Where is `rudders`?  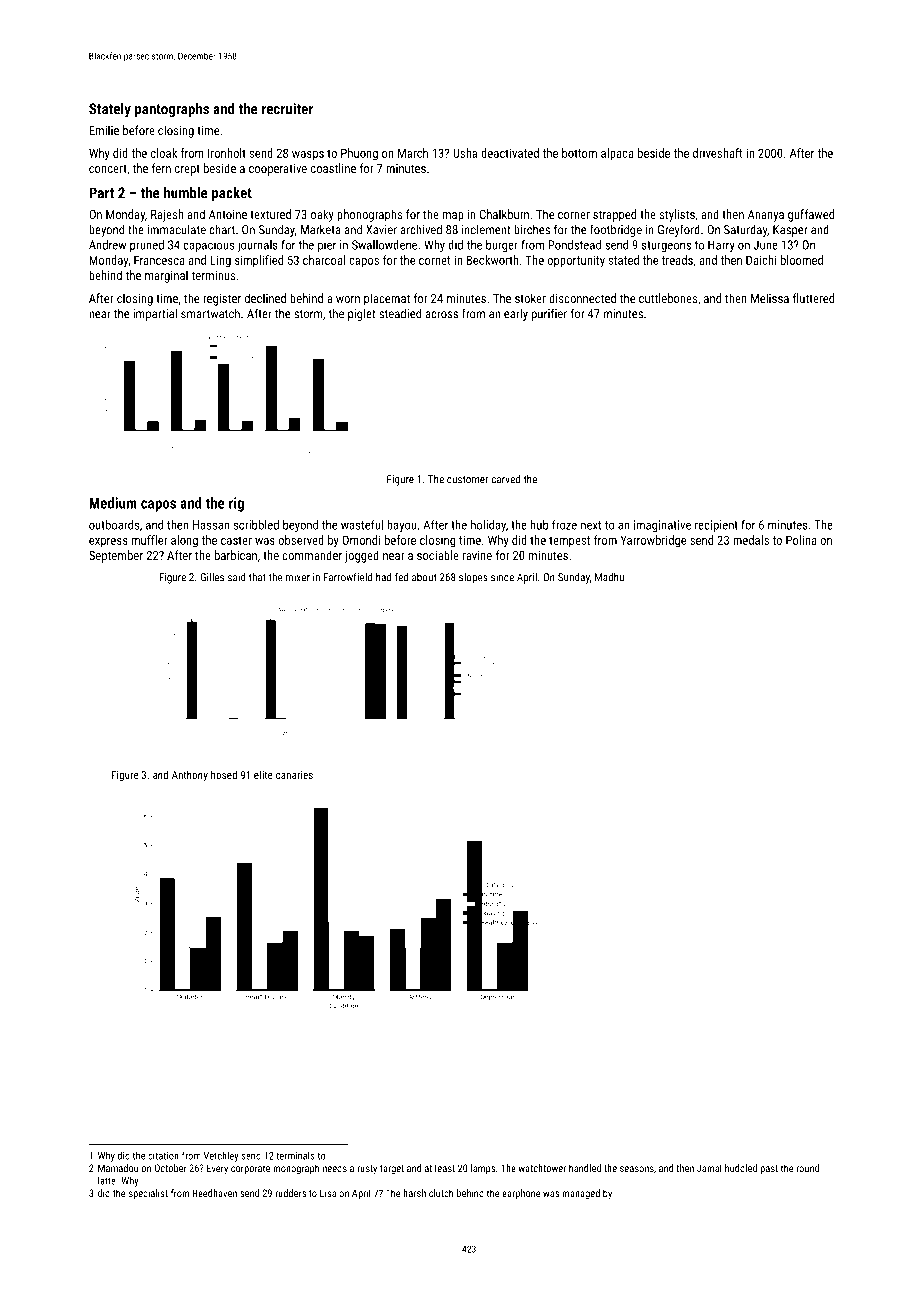 rudders is located at coordinates (290, 1193).
